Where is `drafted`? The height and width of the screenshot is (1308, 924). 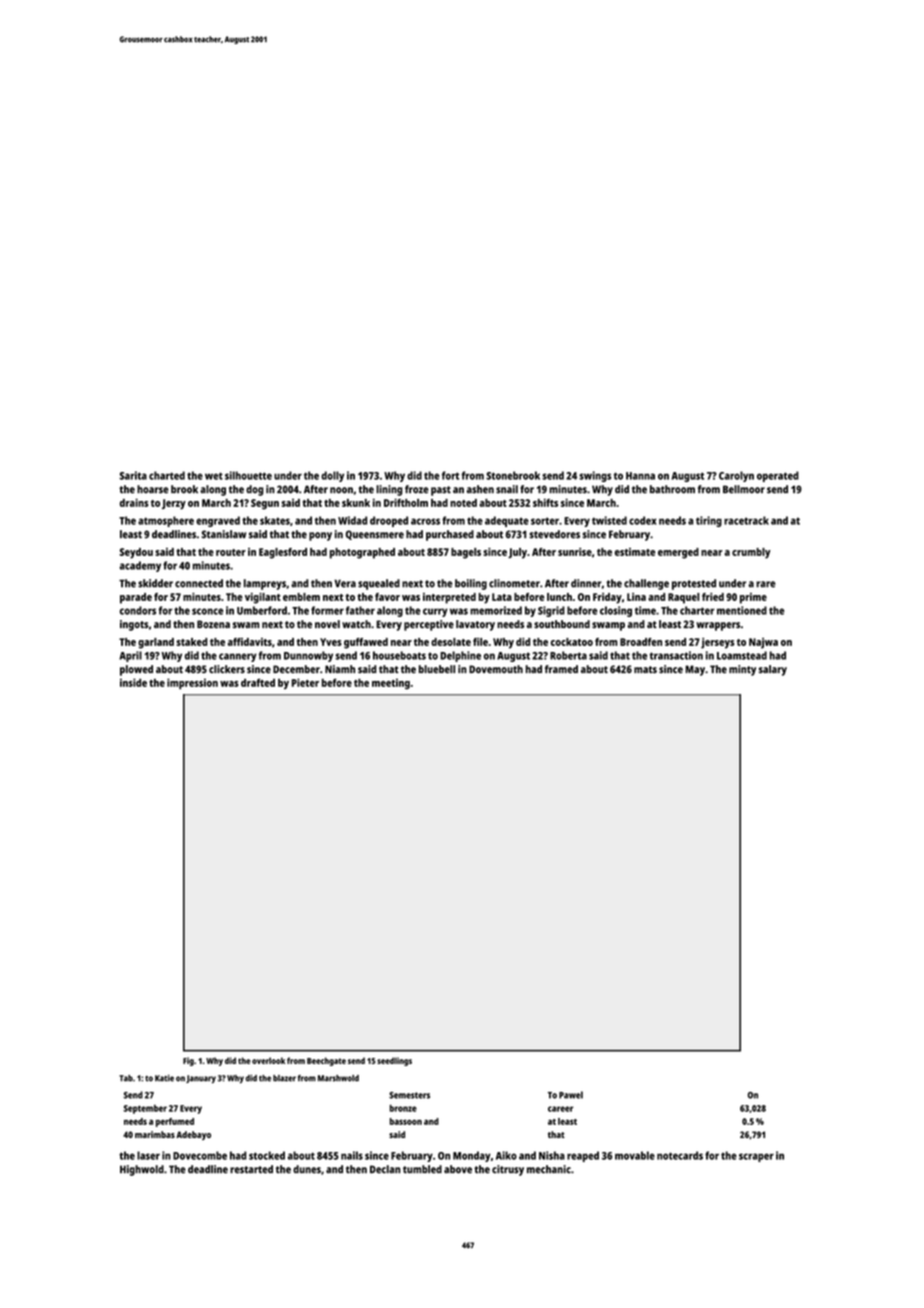
drafted is located at coordinates (258, 683).
